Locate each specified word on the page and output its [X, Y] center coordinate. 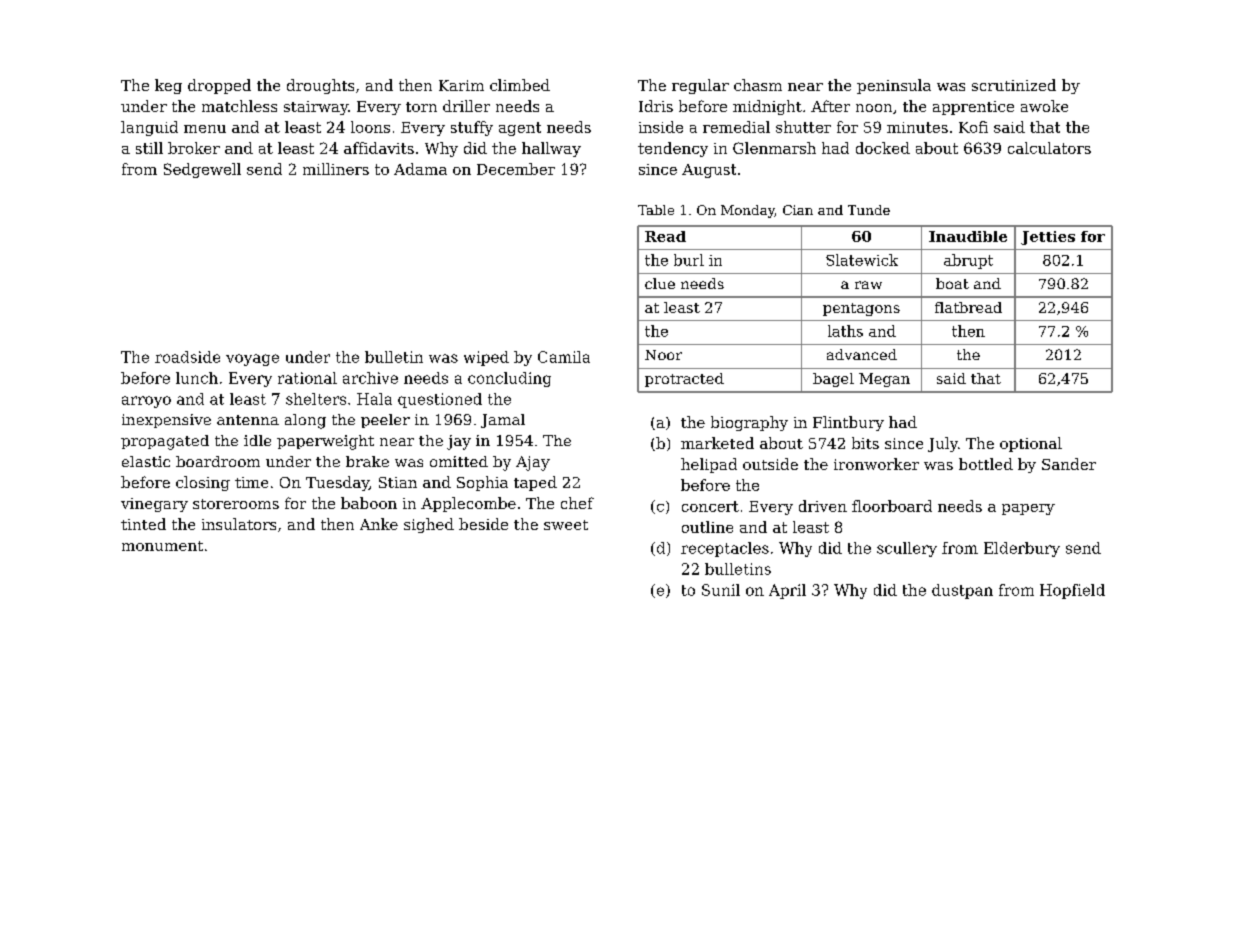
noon [874, 108]
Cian [798, 210]
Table [656, 210]
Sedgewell [202, 170]
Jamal [503, 421]
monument [162, 546]
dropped [219, 86]
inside [661, 127]
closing [203, 483]
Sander [1069, 464]
